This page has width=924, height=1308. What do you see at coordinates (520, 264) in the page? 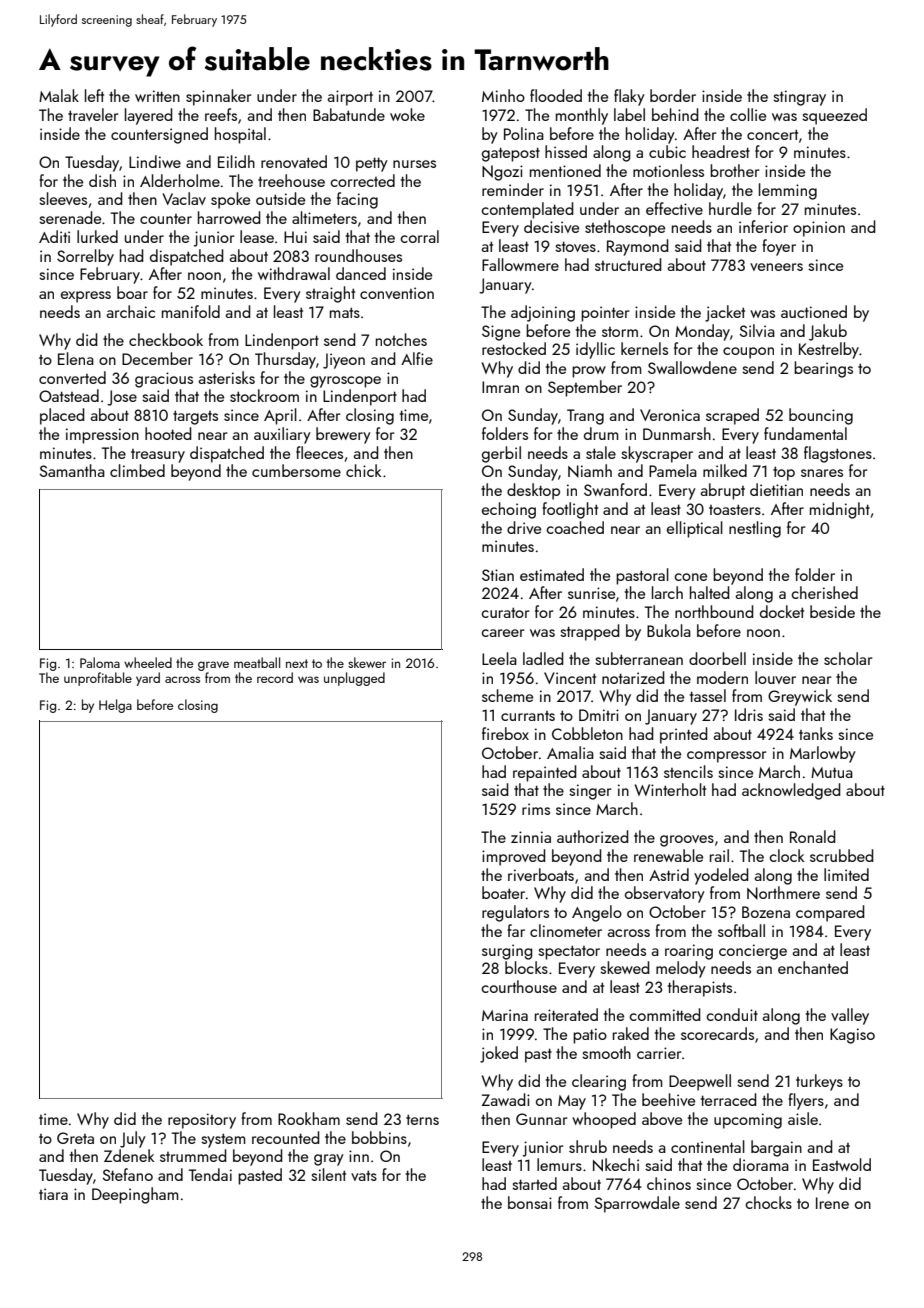
I see `Fallowmere` at bounding box center [520, 264].
